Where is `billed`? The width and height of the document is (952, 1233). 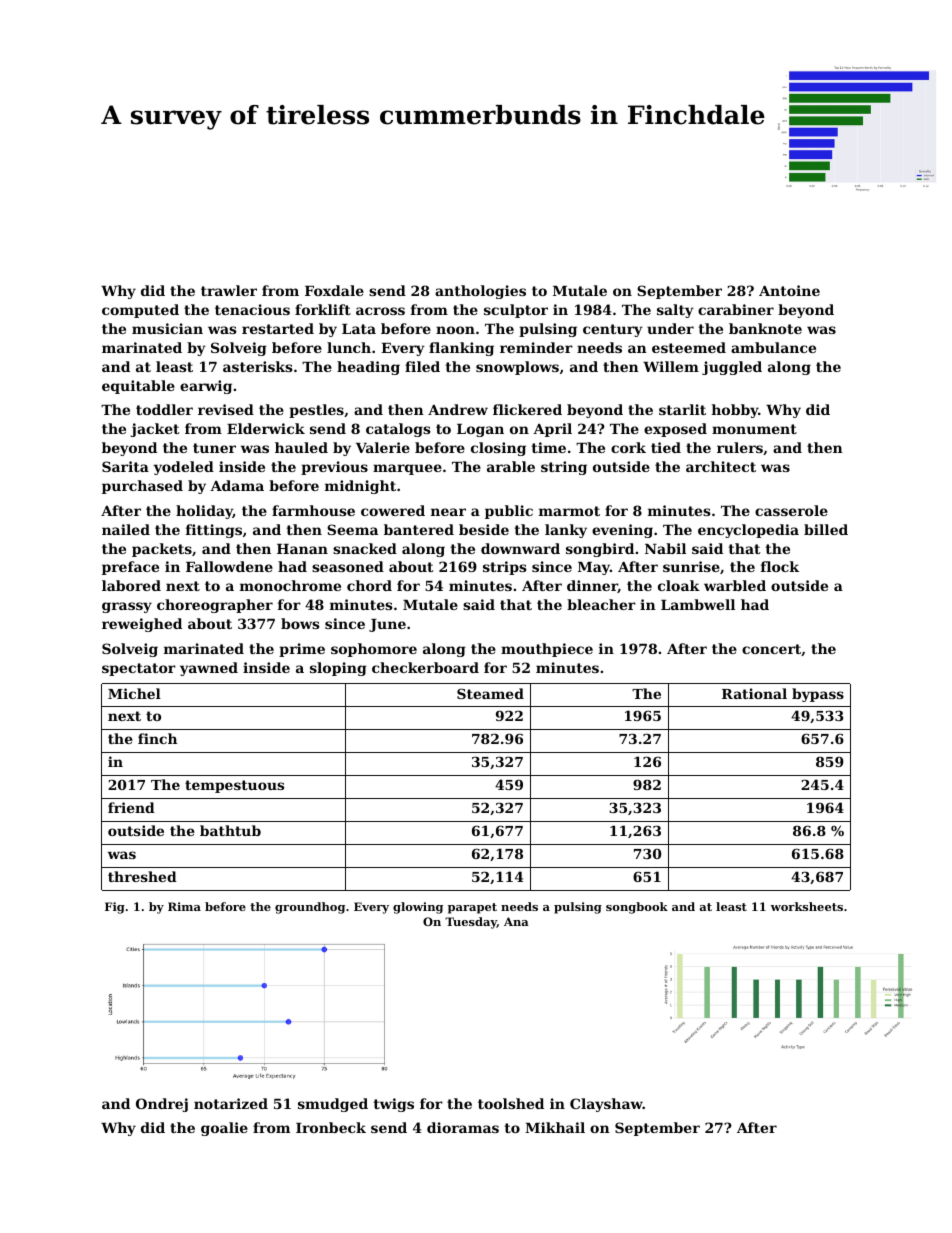 billed is located at coordinates (826, 529).
